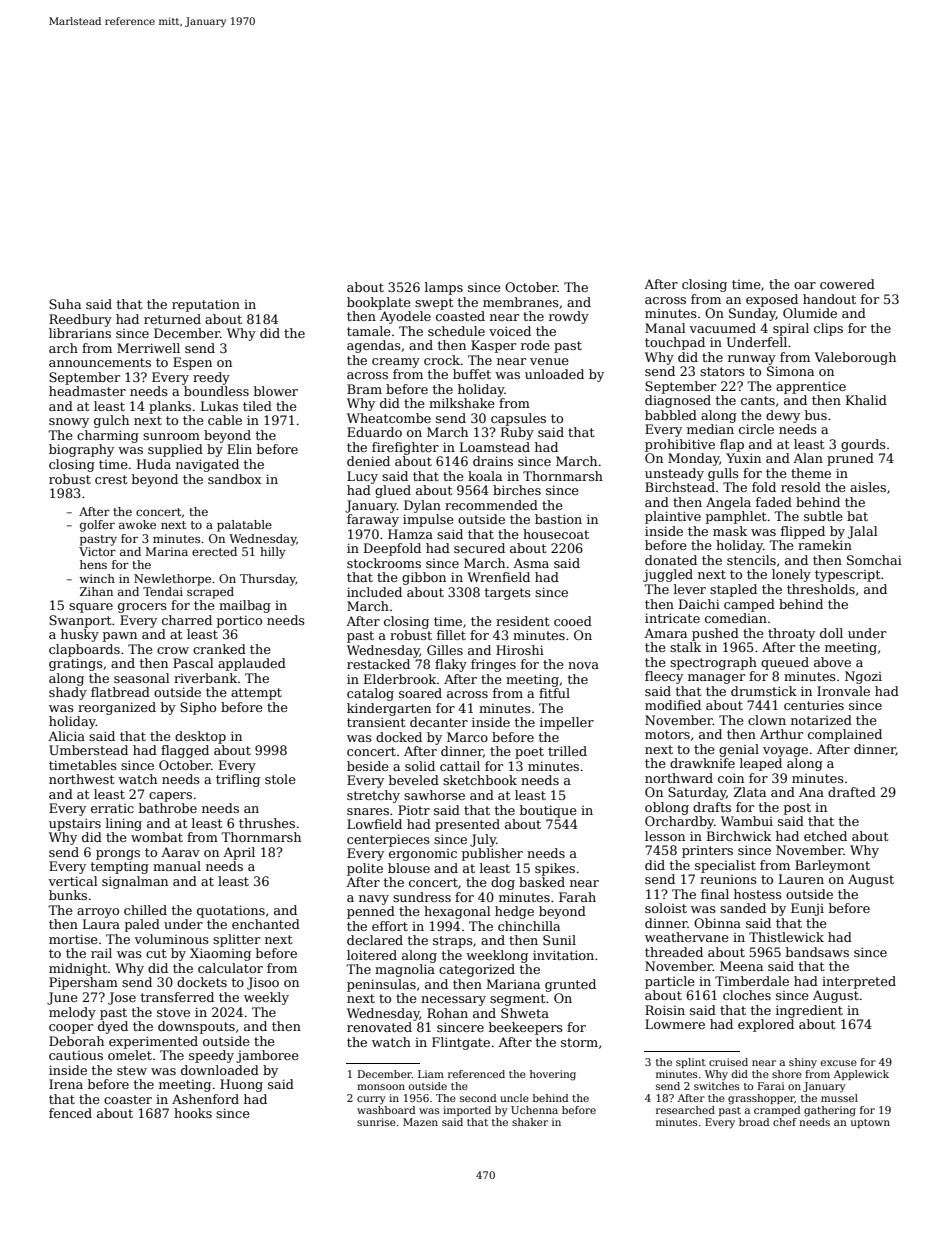 This document has width=952, height=1233. I want to click on Umberstead, so click(88, 750).
